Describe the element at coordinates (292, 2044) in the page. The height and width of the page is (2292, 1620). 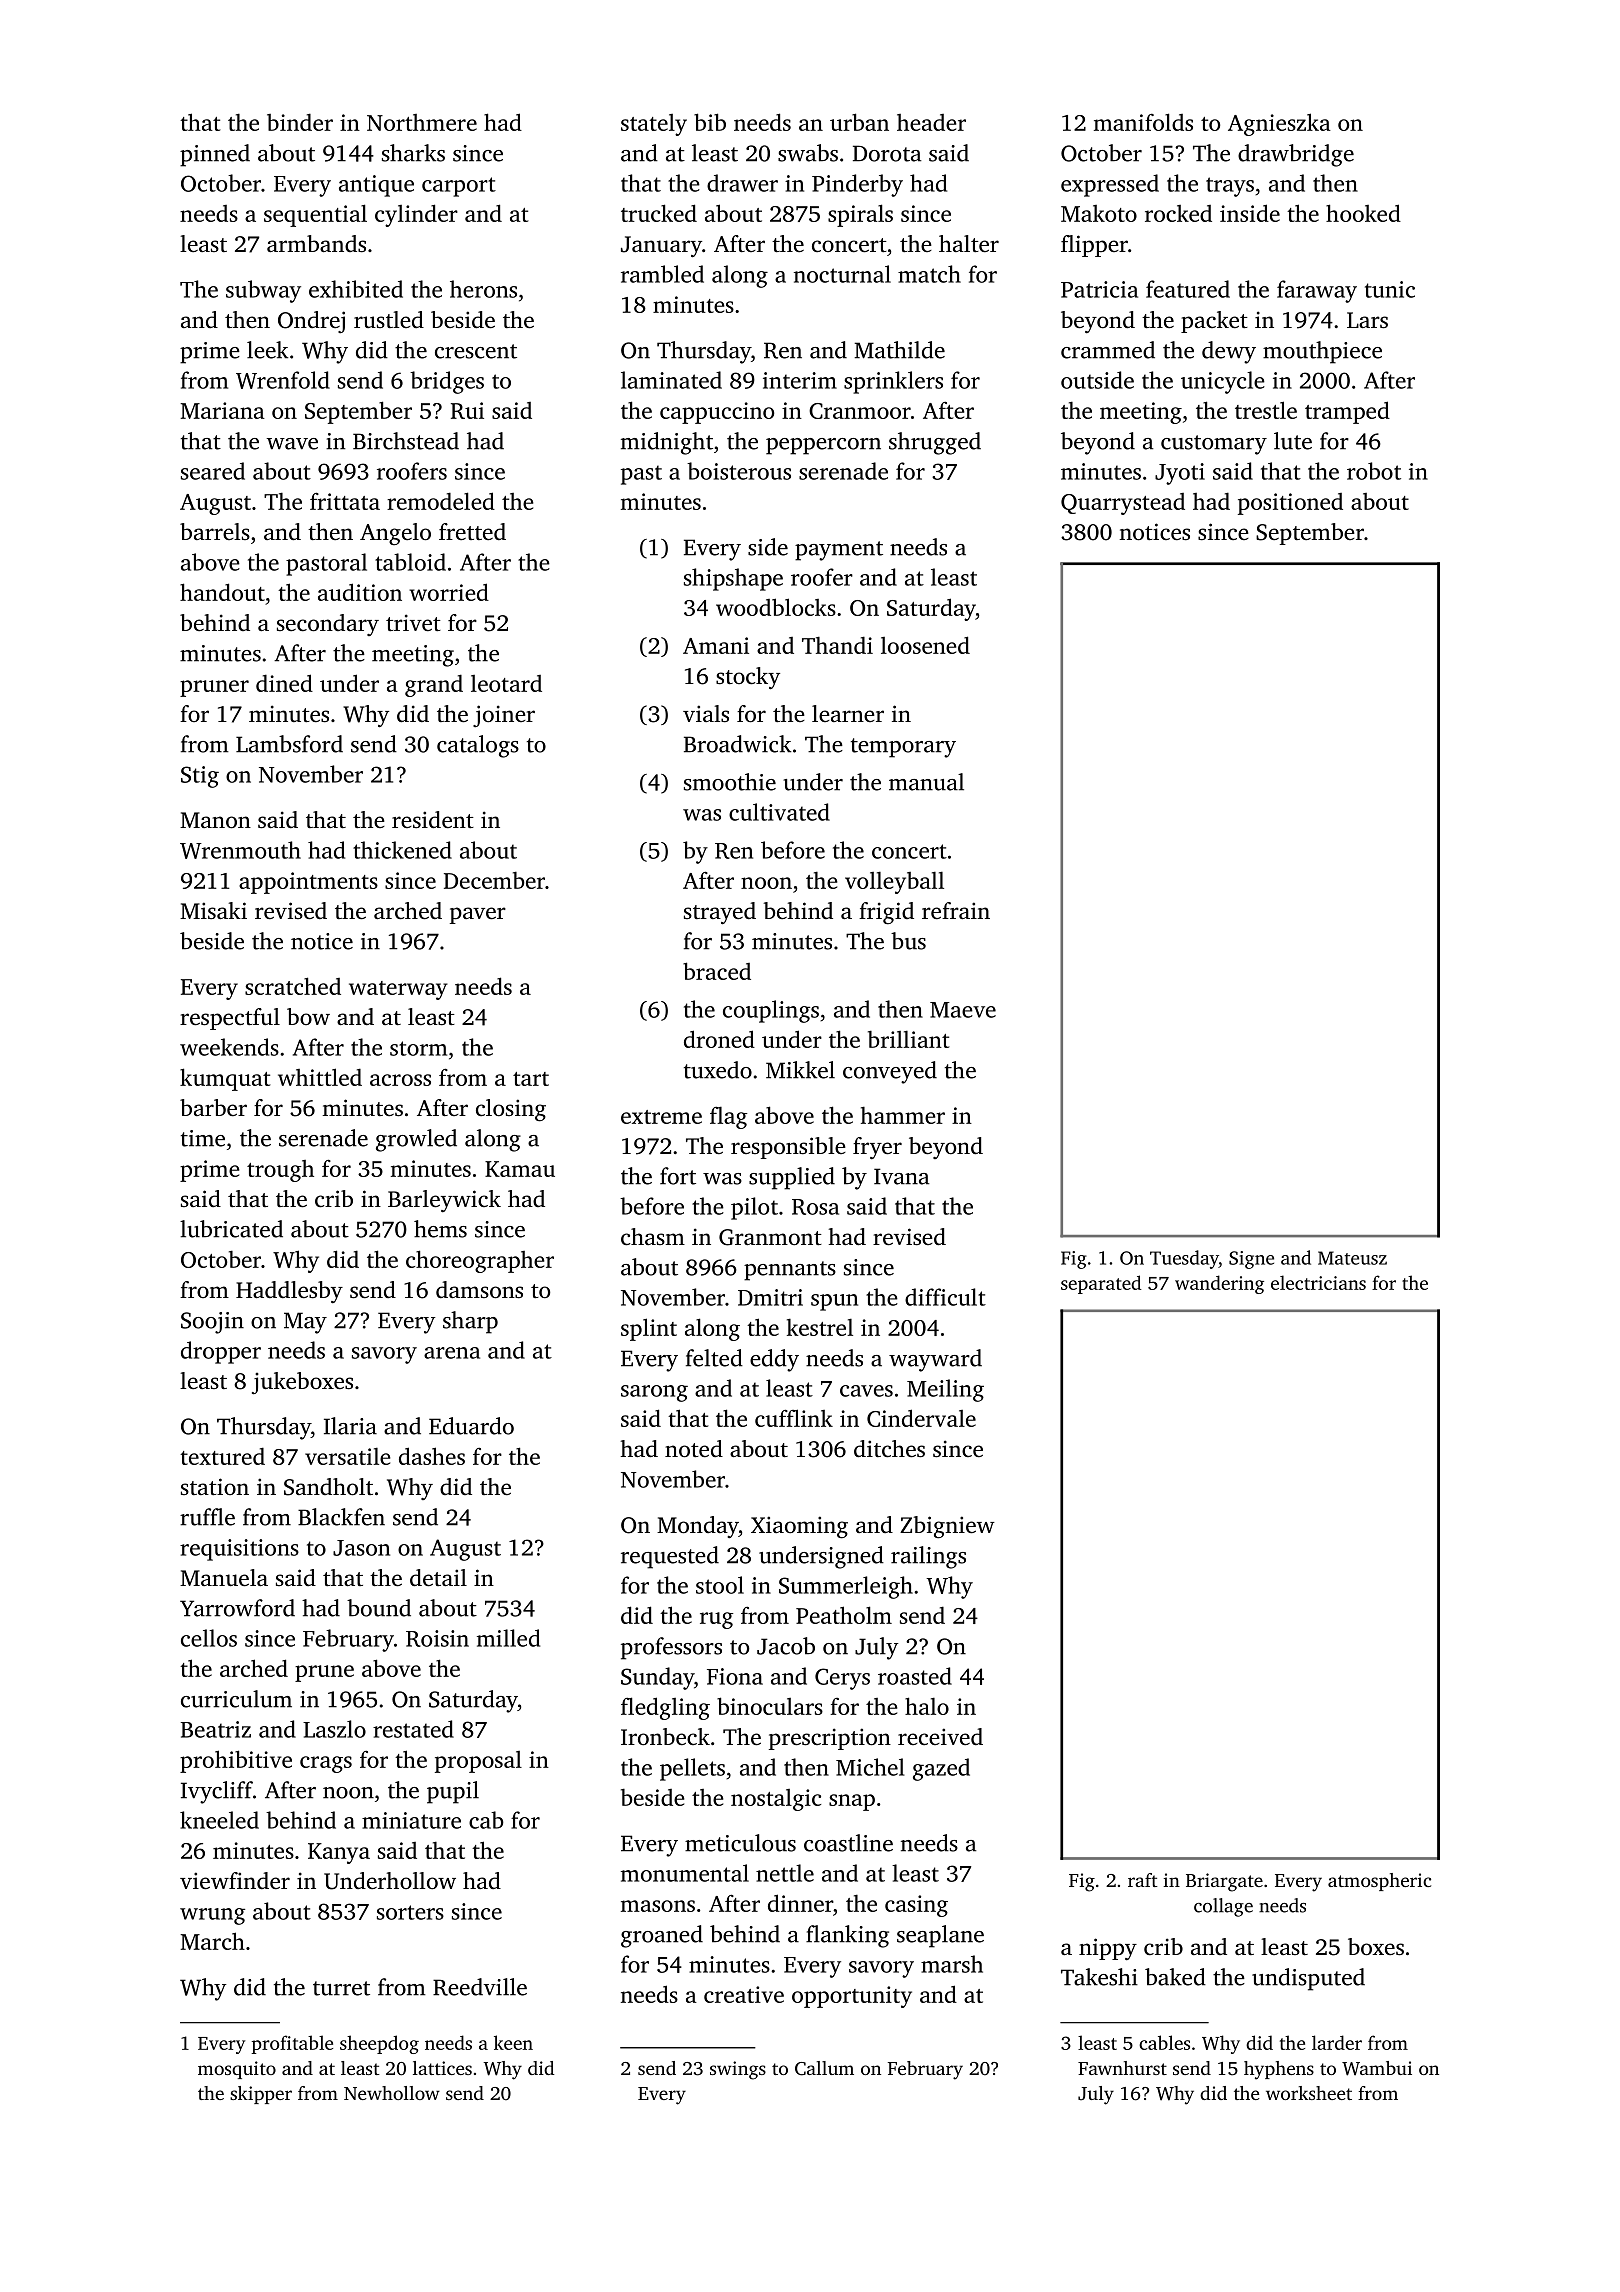
I see `profitable` at that location.
